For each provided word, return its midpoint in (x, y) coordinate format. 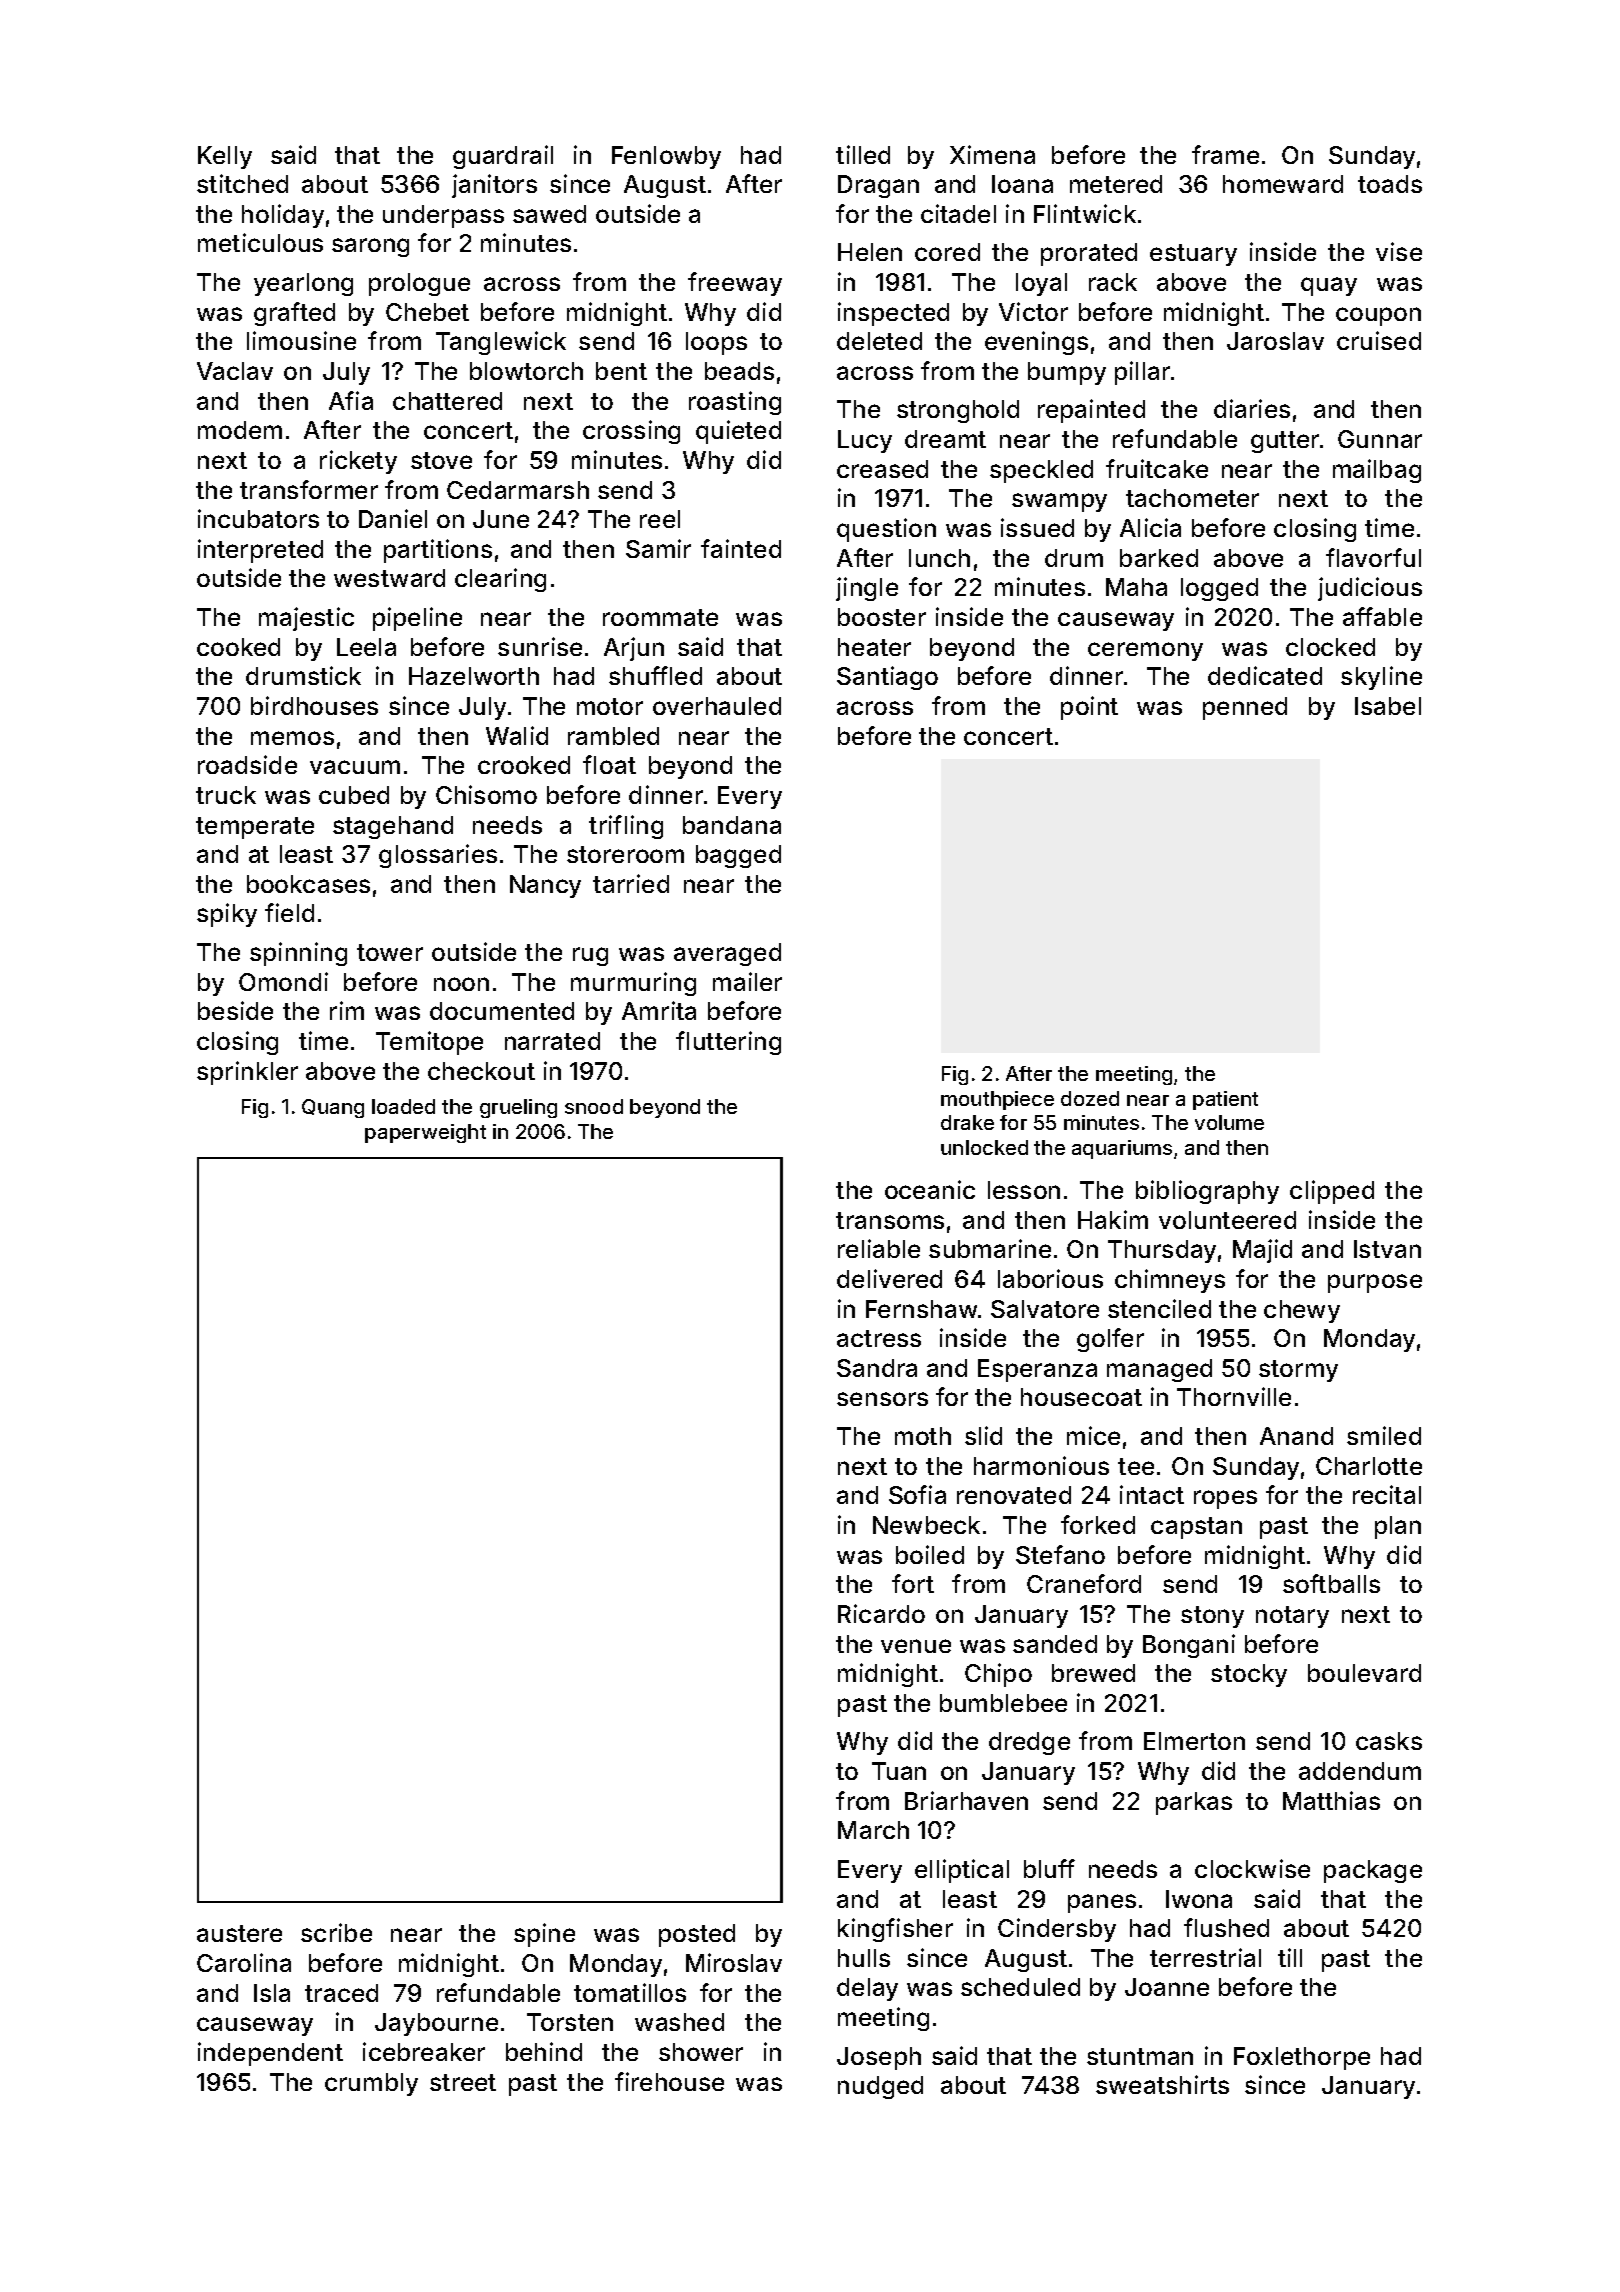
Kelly (225, 157)
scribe (336, 1932)
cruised (1379, 340)
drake (967, 1122)
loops (716, 343)
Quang (333, 1108)
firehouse (669, 2081)
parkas (1194, 1803)
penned (1245, 708)
